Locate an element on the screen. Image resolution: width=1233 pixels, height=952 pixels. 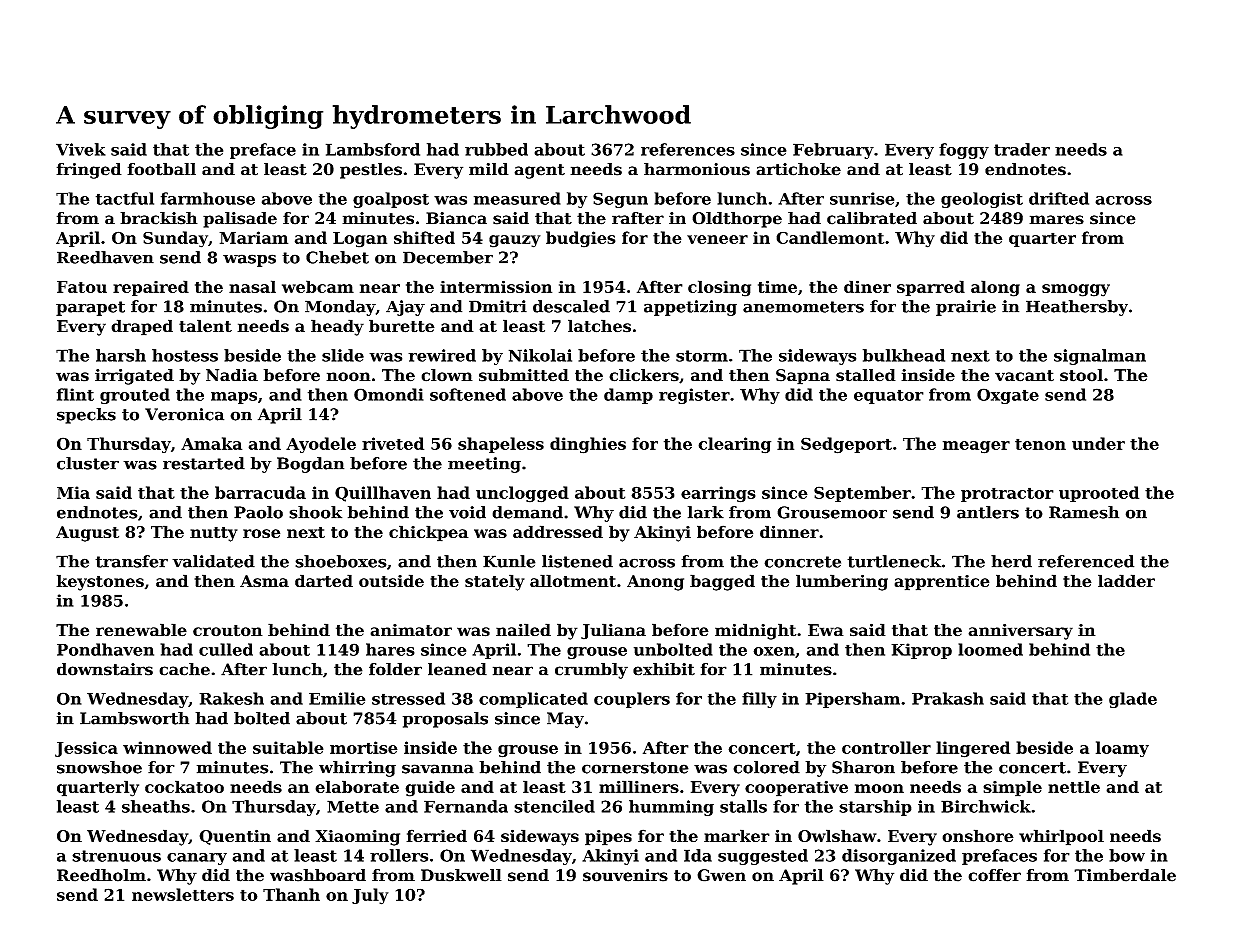
clickers is located at coordinates (644, 375).
